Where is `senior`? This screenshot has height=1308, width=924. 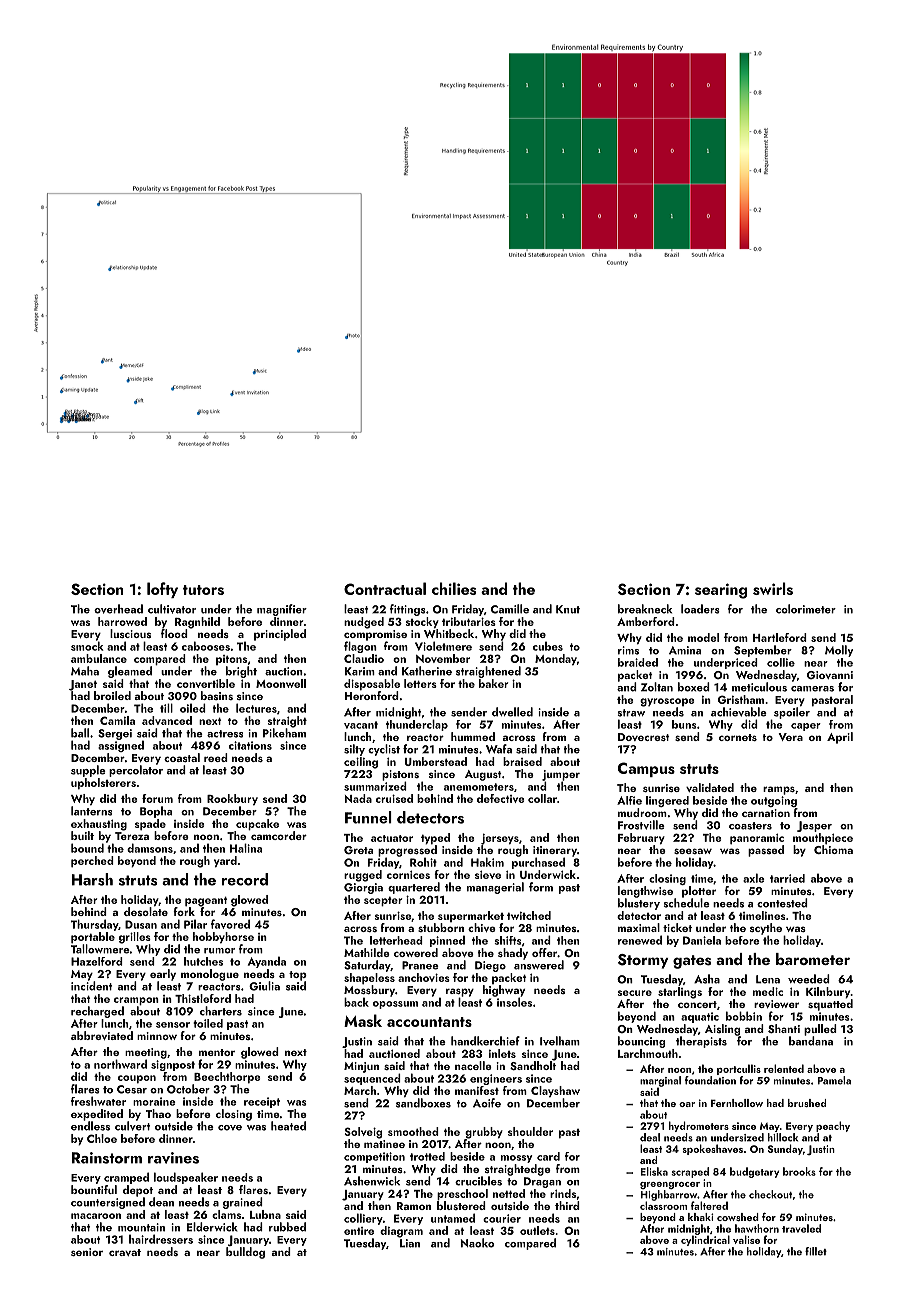
senior is located at coordinates (87, 1252).
